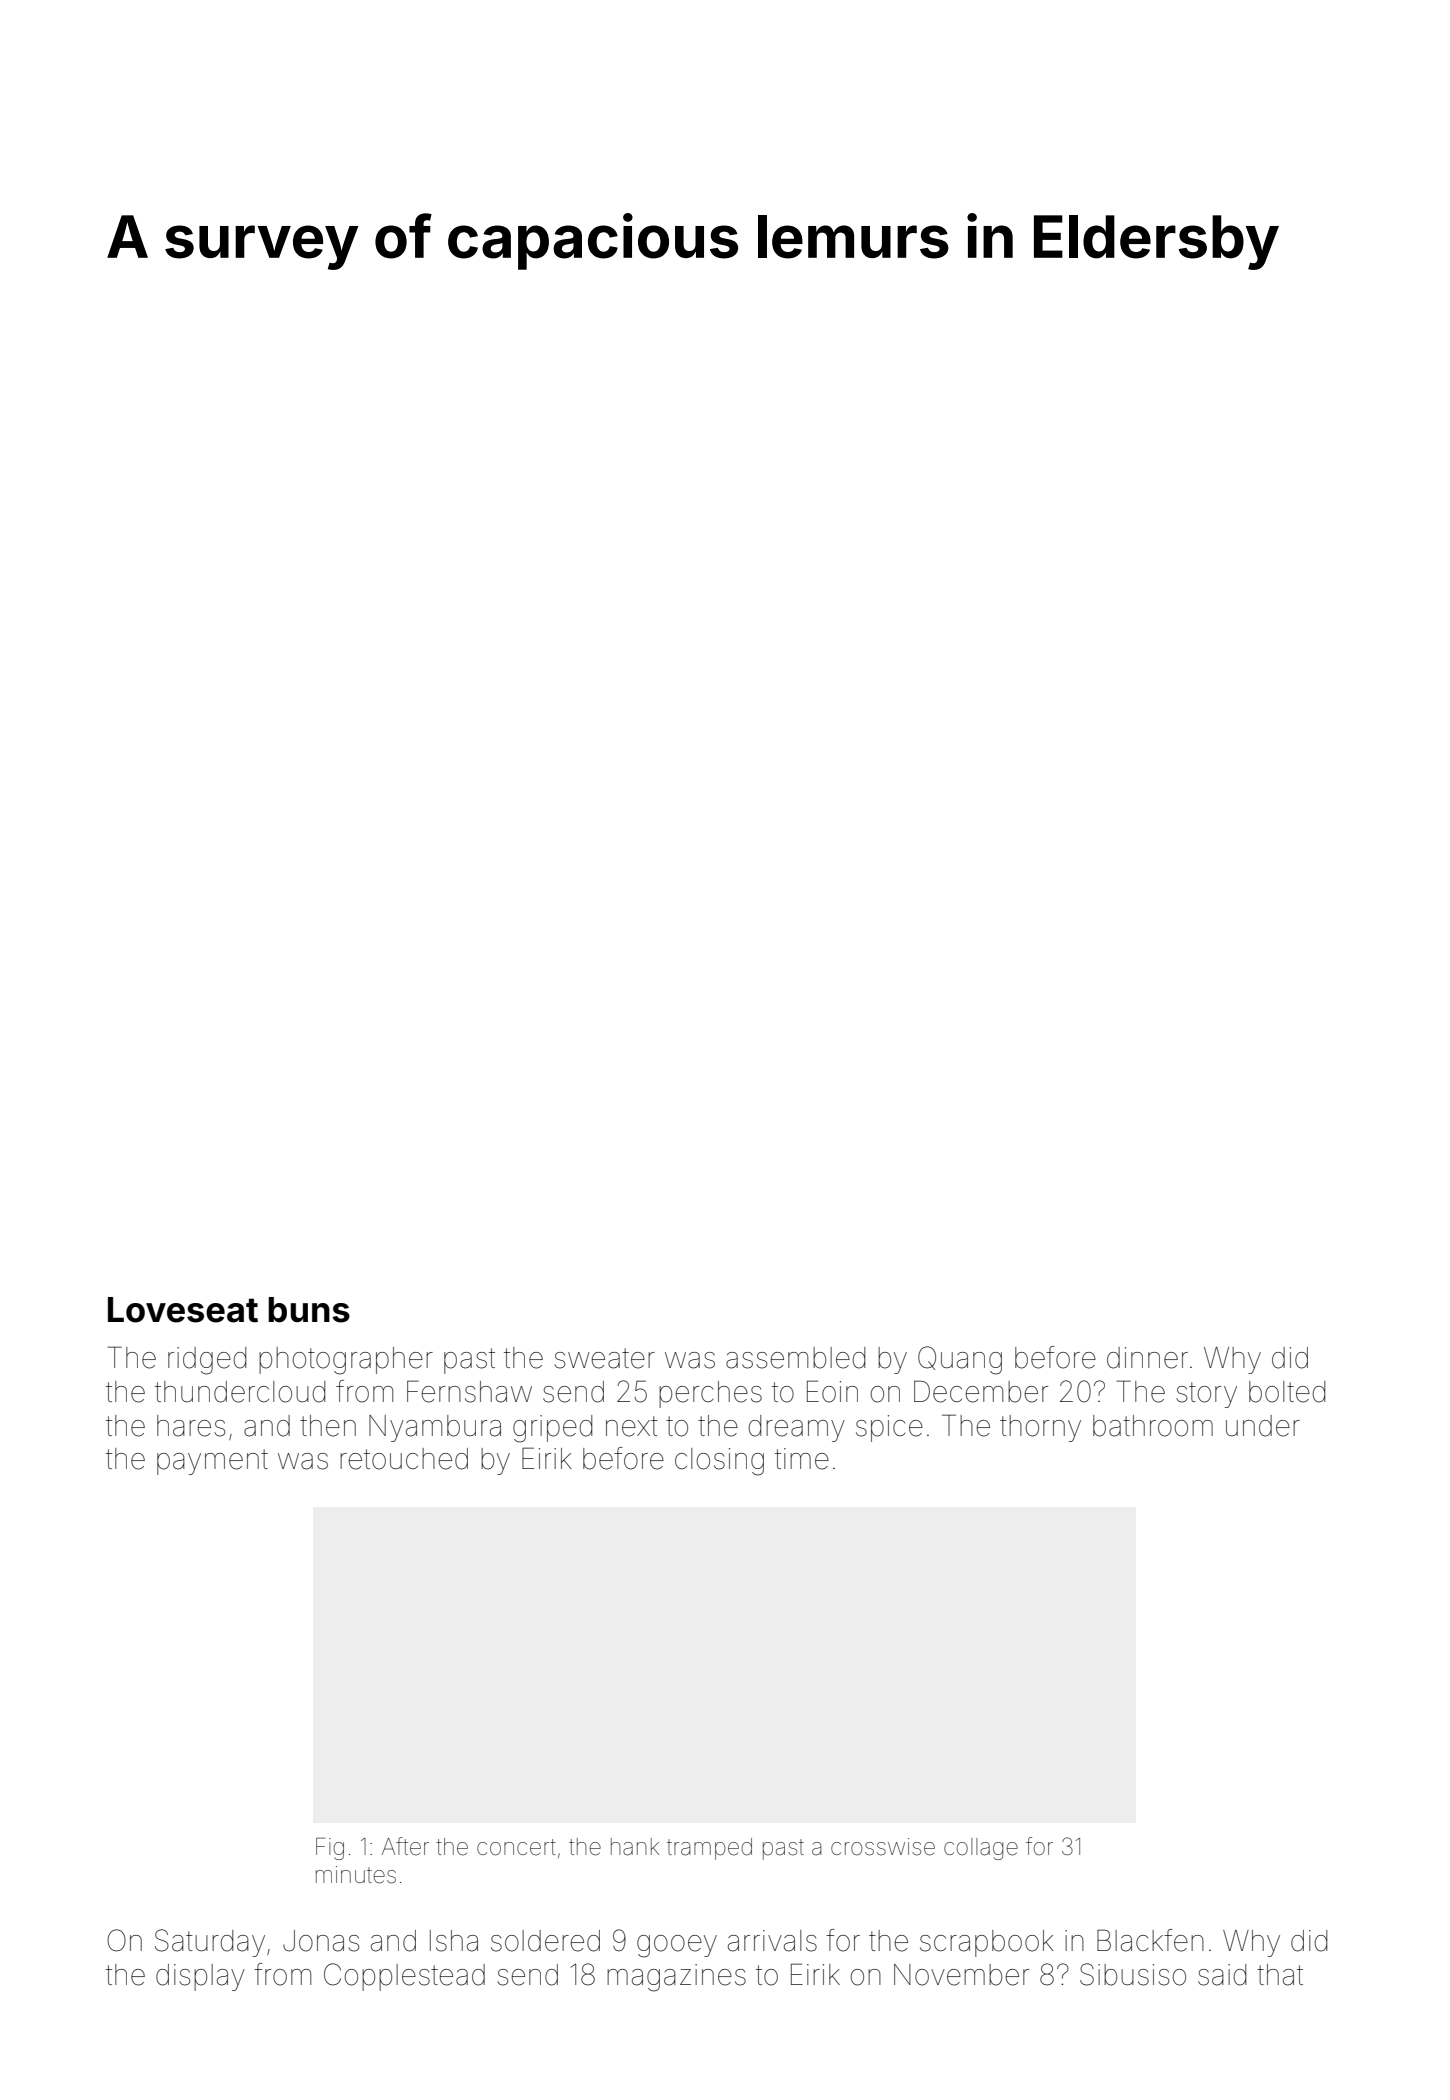 The image size is (1450, 2100). Describe the element at coordinates (883, 1847) in the screenshot. I see `crosswise` at that location.
